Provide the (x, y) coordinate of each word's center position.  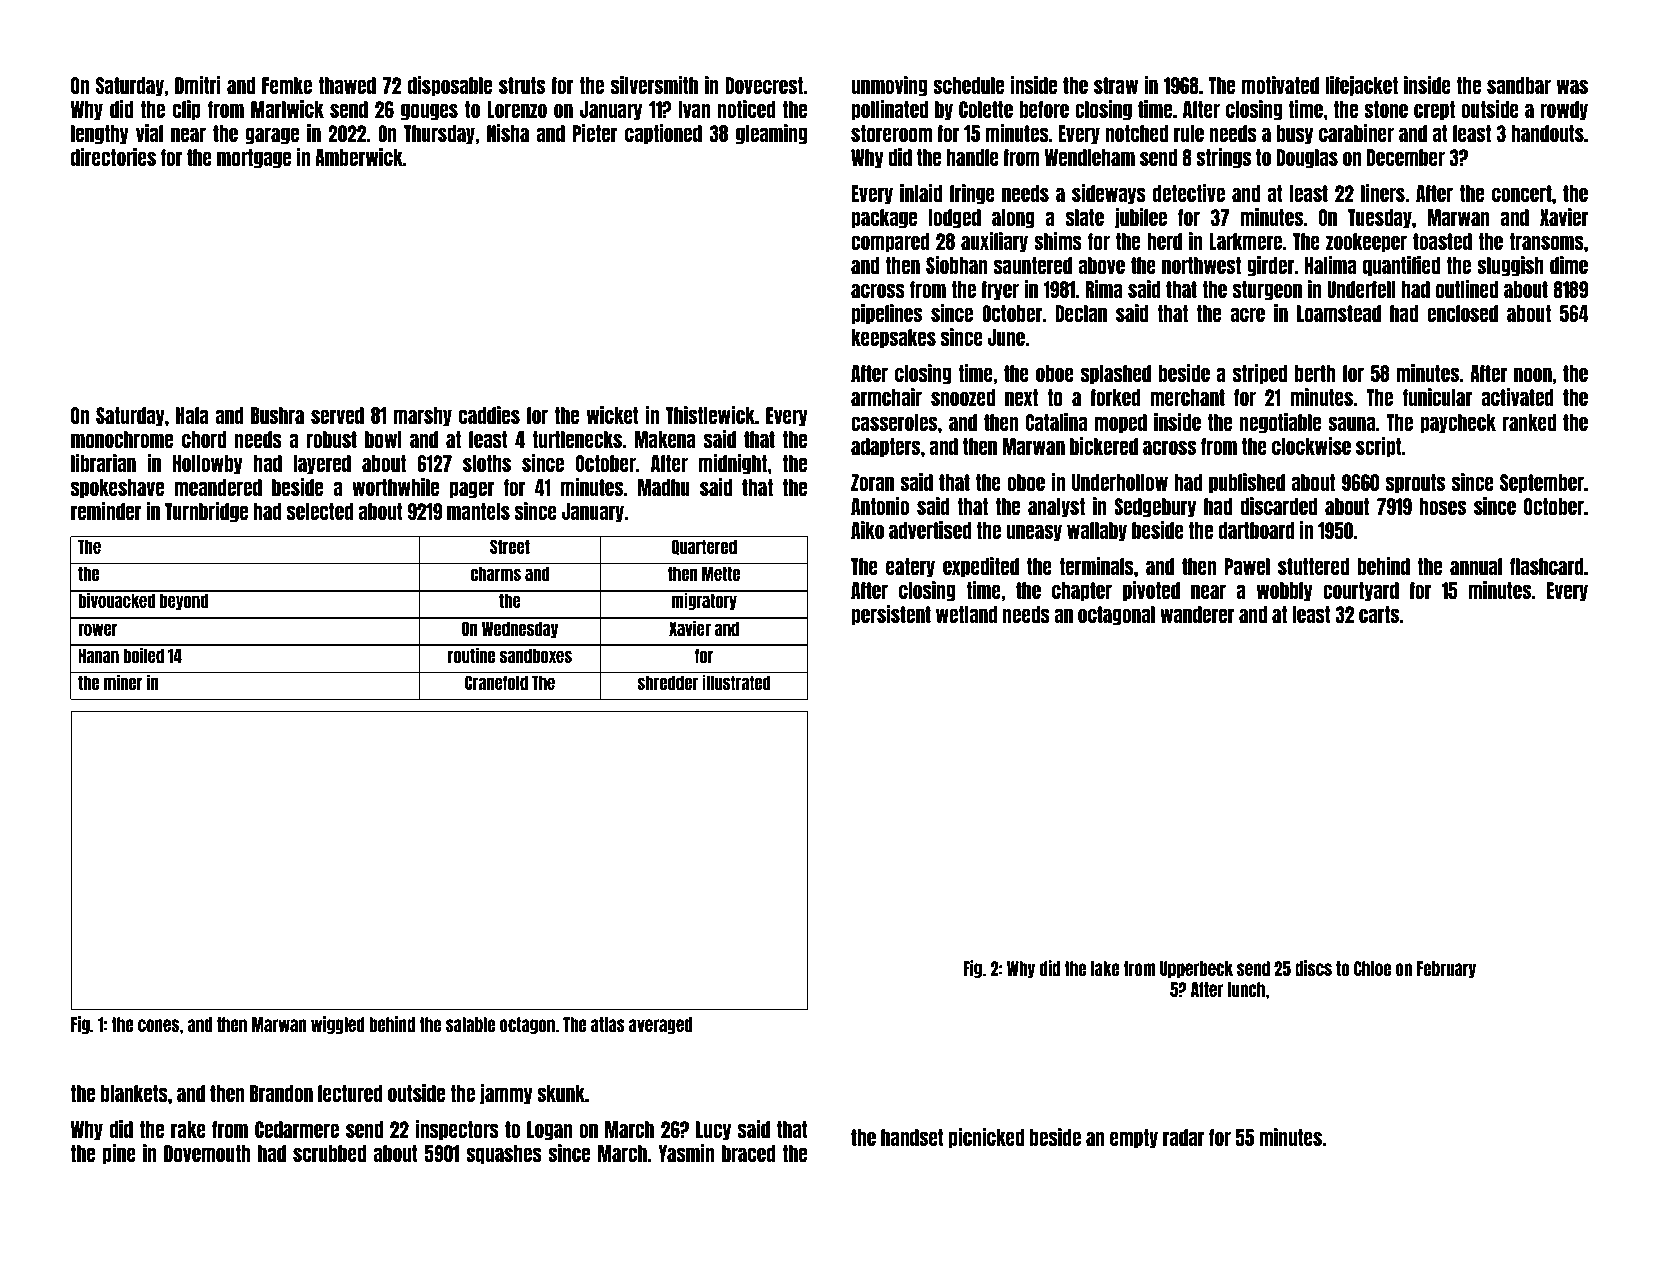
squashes (504, 1155)
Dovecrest (764, 85)
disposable (450, 86)
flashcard (1547, 566)
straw (1116, 85)
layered (322, 465)
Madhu (664, 487)
